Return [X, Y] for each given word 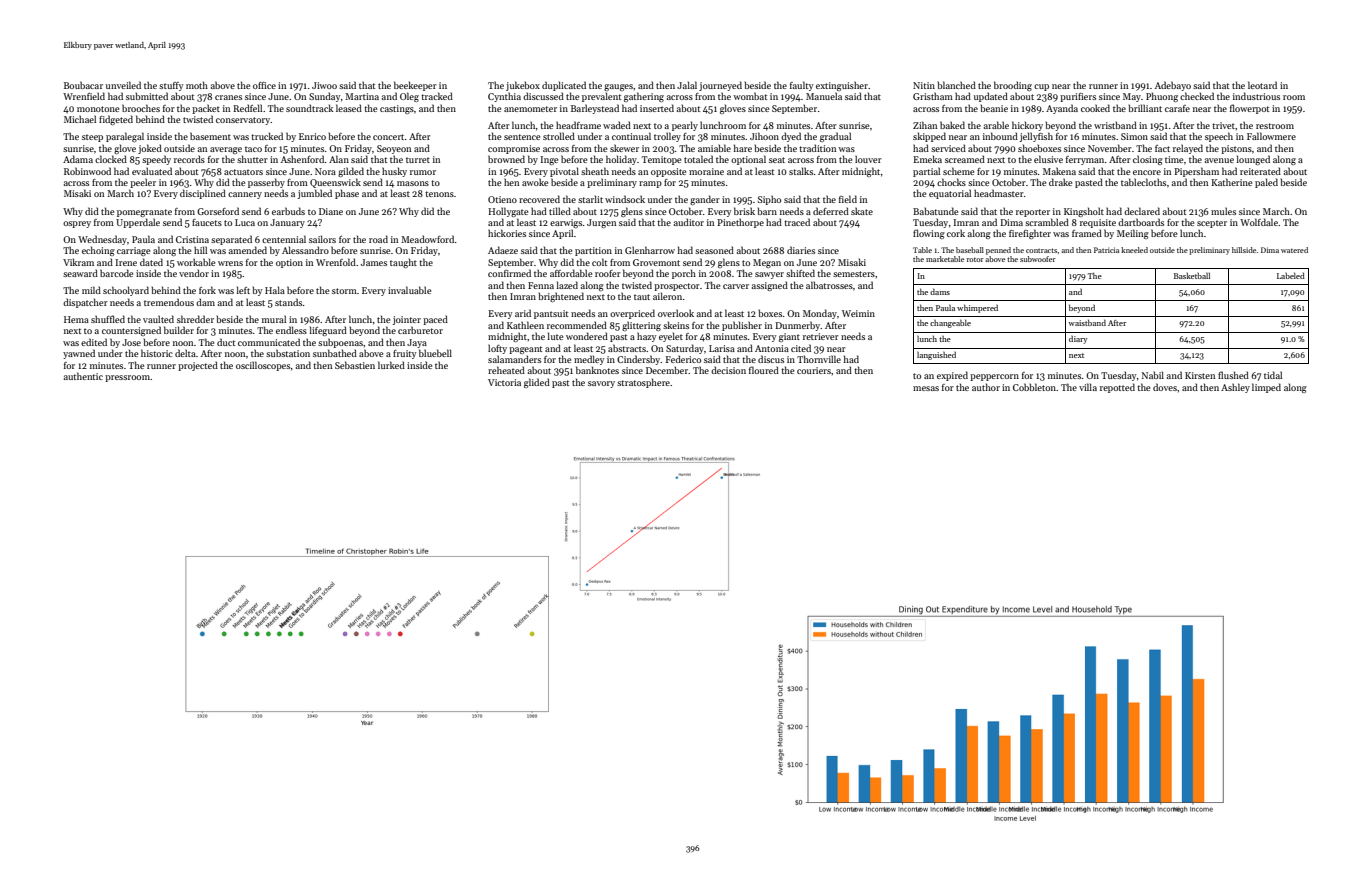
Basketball [1192, 275]
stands [288, 302]
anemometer [530, 109]
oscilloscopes [263, 366]
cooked [1095, 108]
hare [743, 148]
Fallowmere [1271, 136]
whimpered [977, 308]
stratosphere [643, 383]
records [189, 159]
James [374, 262]
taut [642, 297]
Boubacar [83, 85]
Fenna [541, 285]
